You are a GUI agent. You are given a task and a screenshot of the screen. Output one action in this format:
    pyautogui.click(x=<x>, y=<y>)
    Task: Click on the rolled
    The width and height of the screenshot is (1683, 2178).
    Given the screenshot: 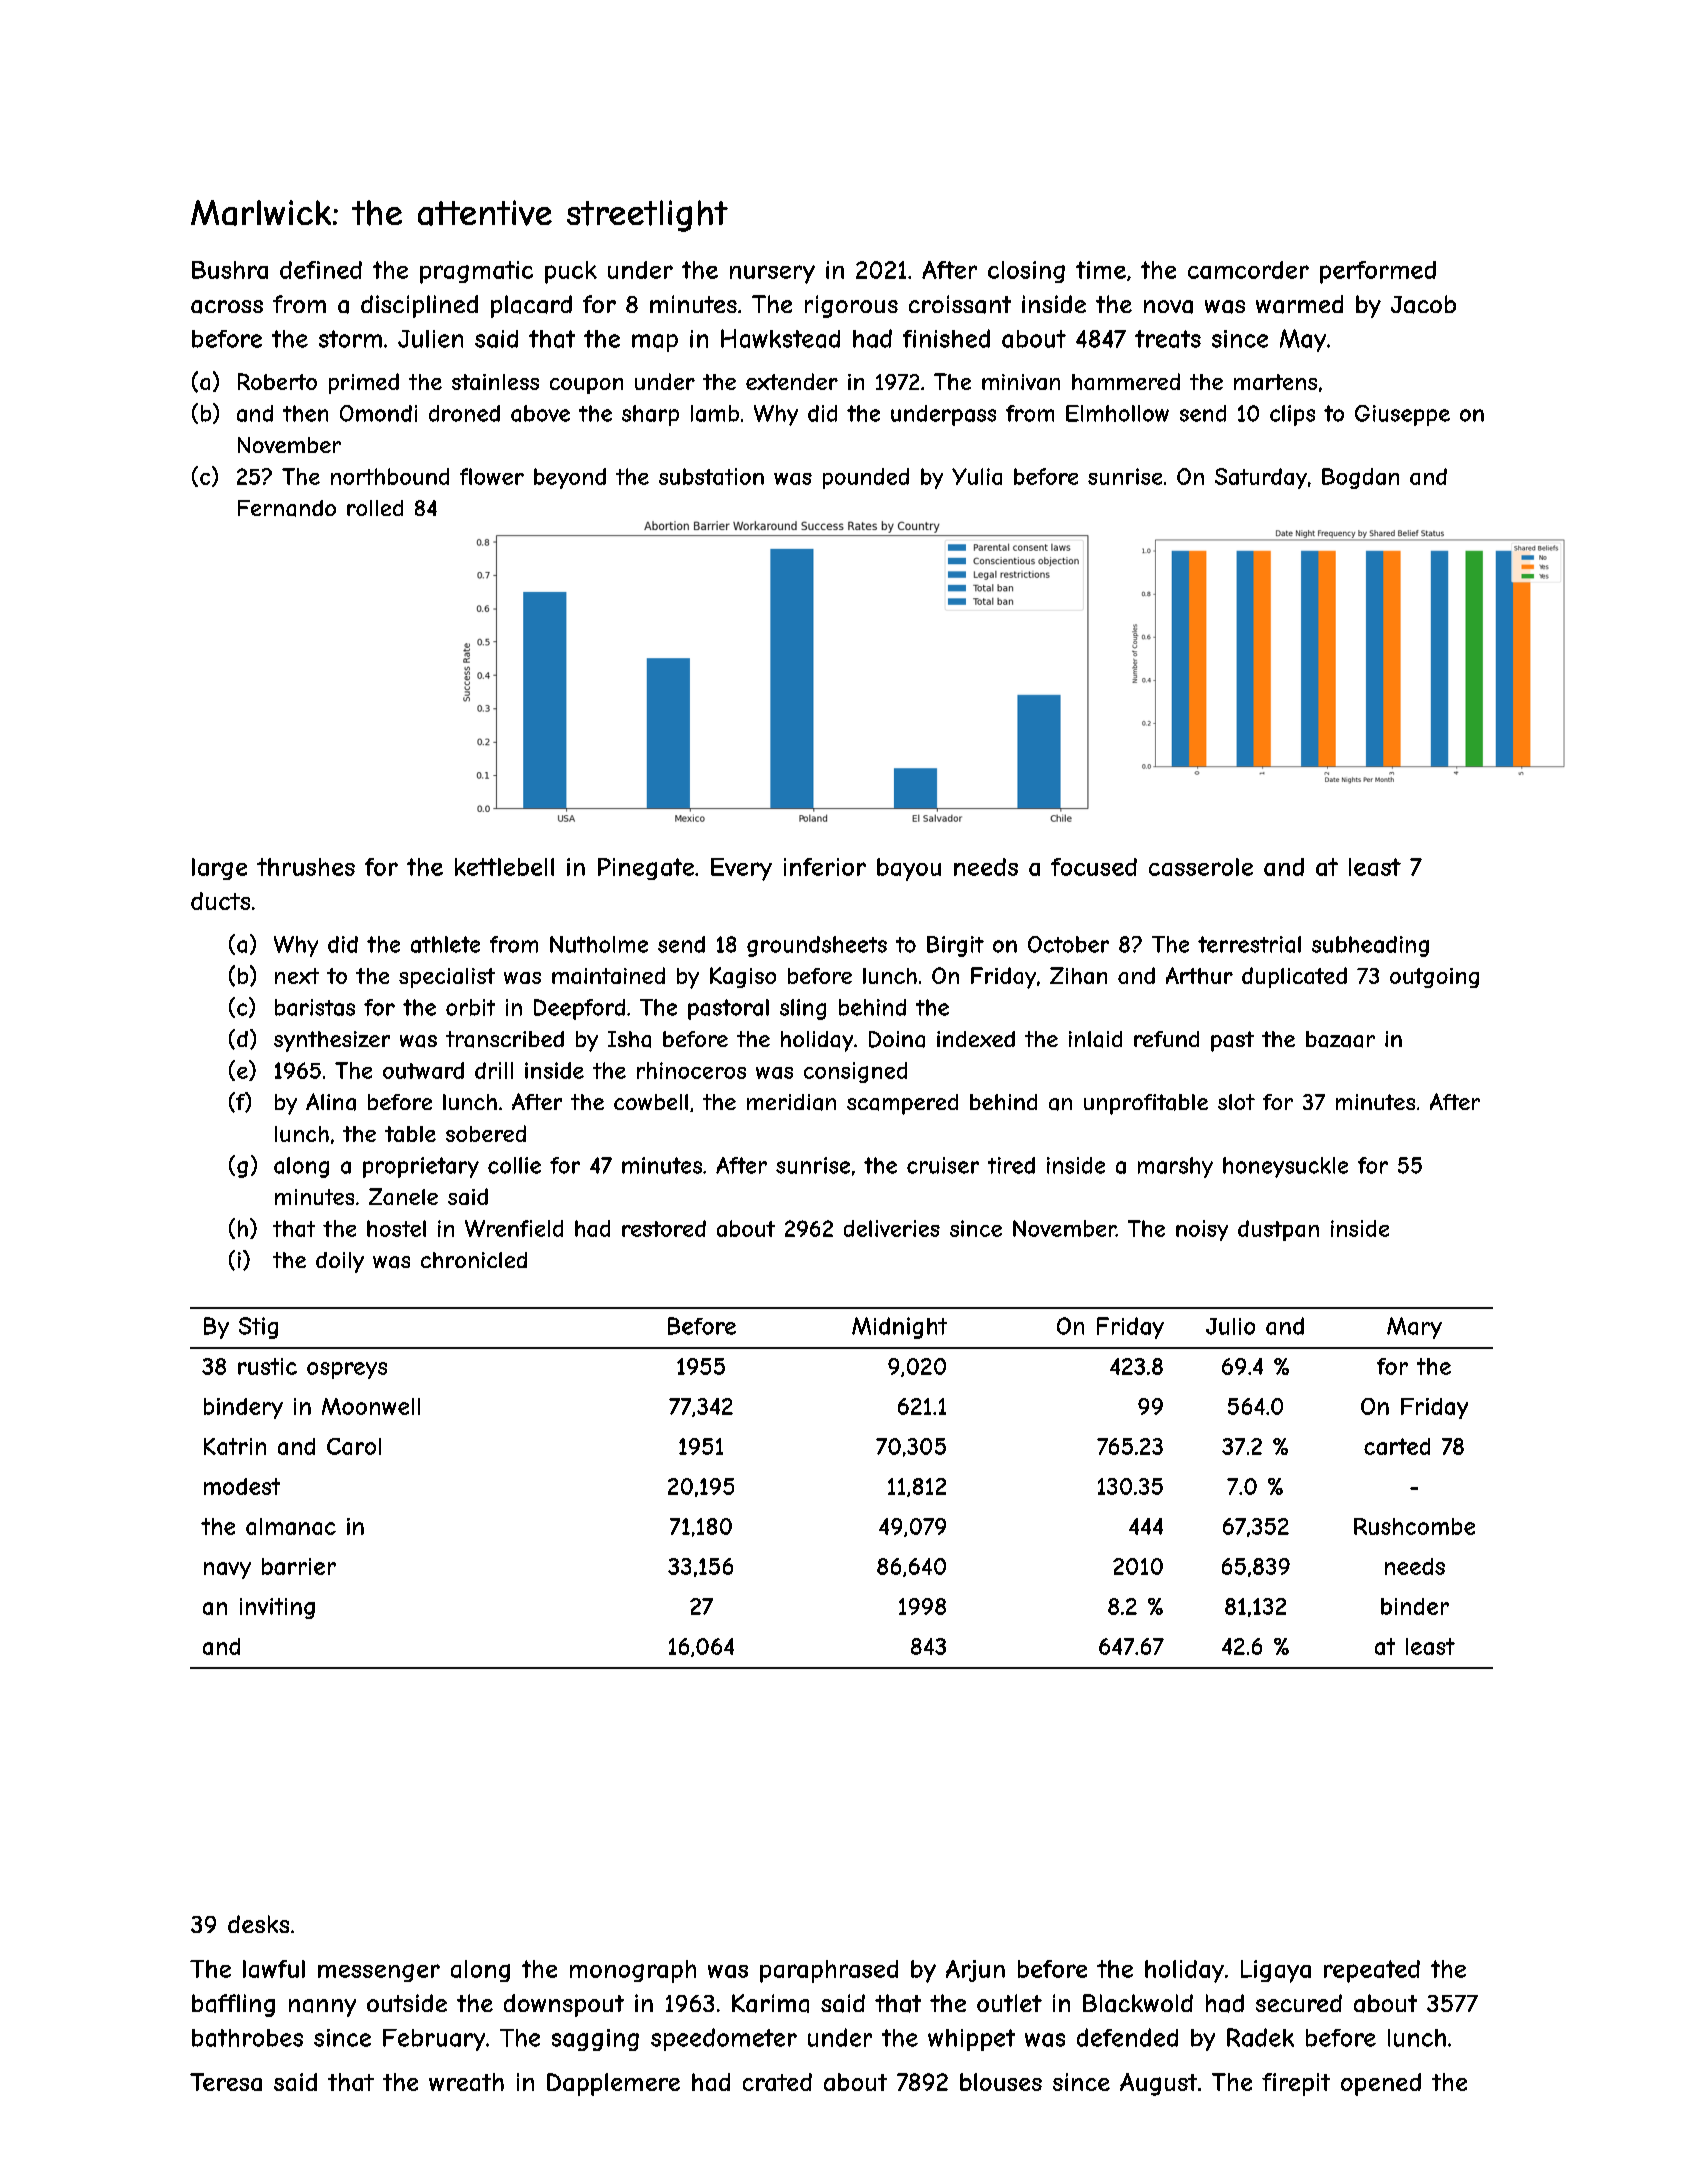 What is the action you would take?
    pyautogui.click(x=375, y=508)
